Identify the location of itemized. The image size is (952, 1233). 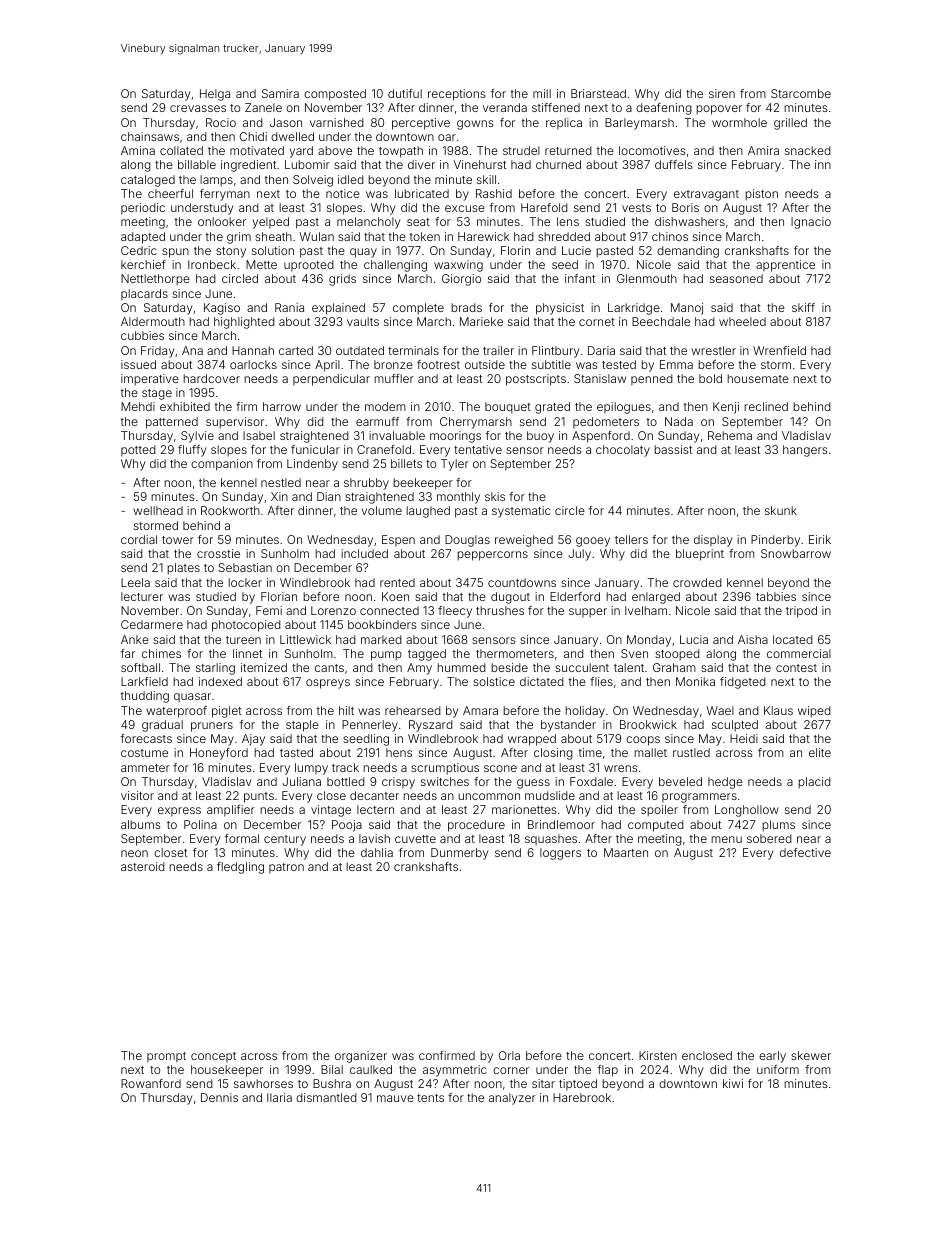
(264, 667).
